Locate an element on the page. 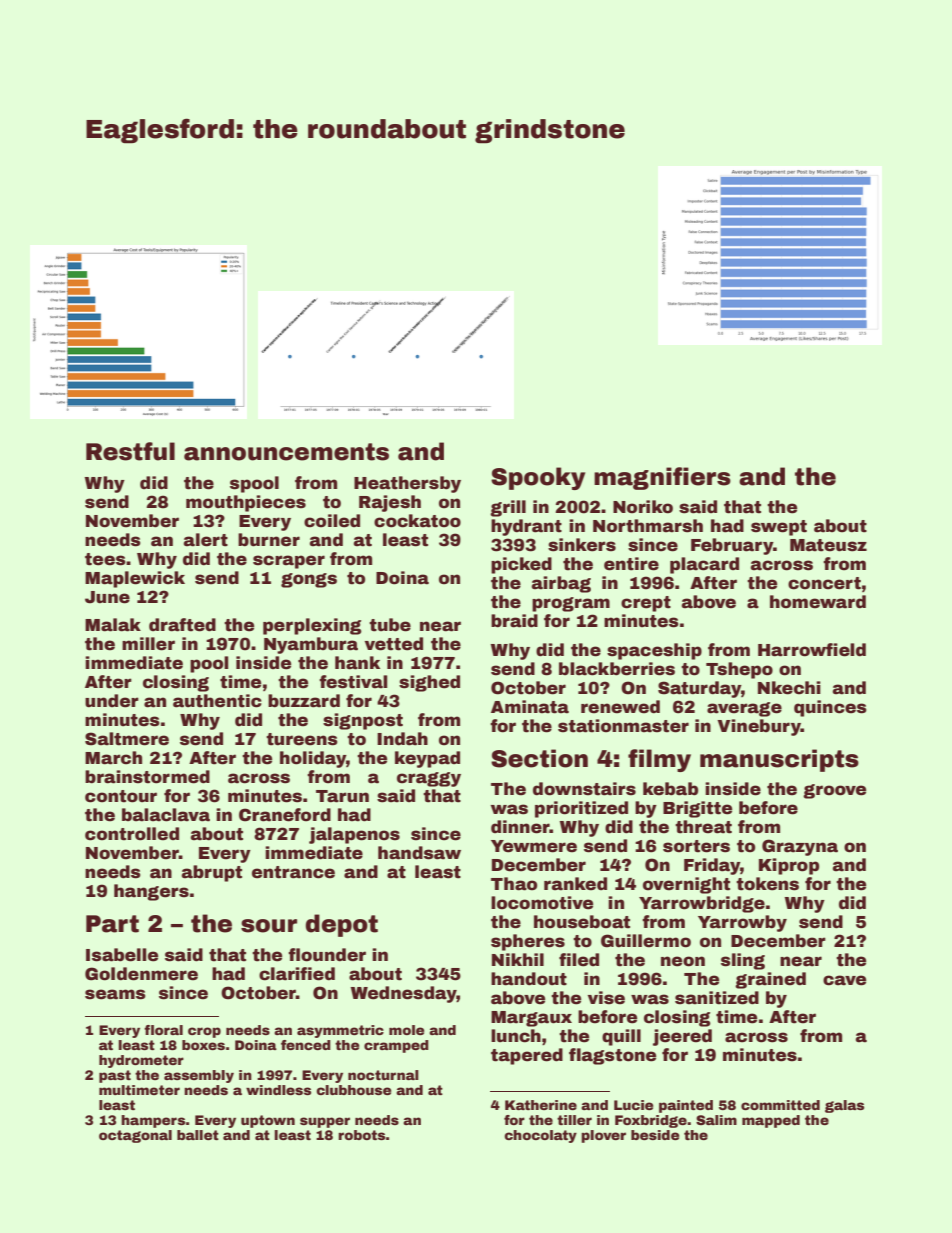  announcements is located at coordinates (286, 452).
